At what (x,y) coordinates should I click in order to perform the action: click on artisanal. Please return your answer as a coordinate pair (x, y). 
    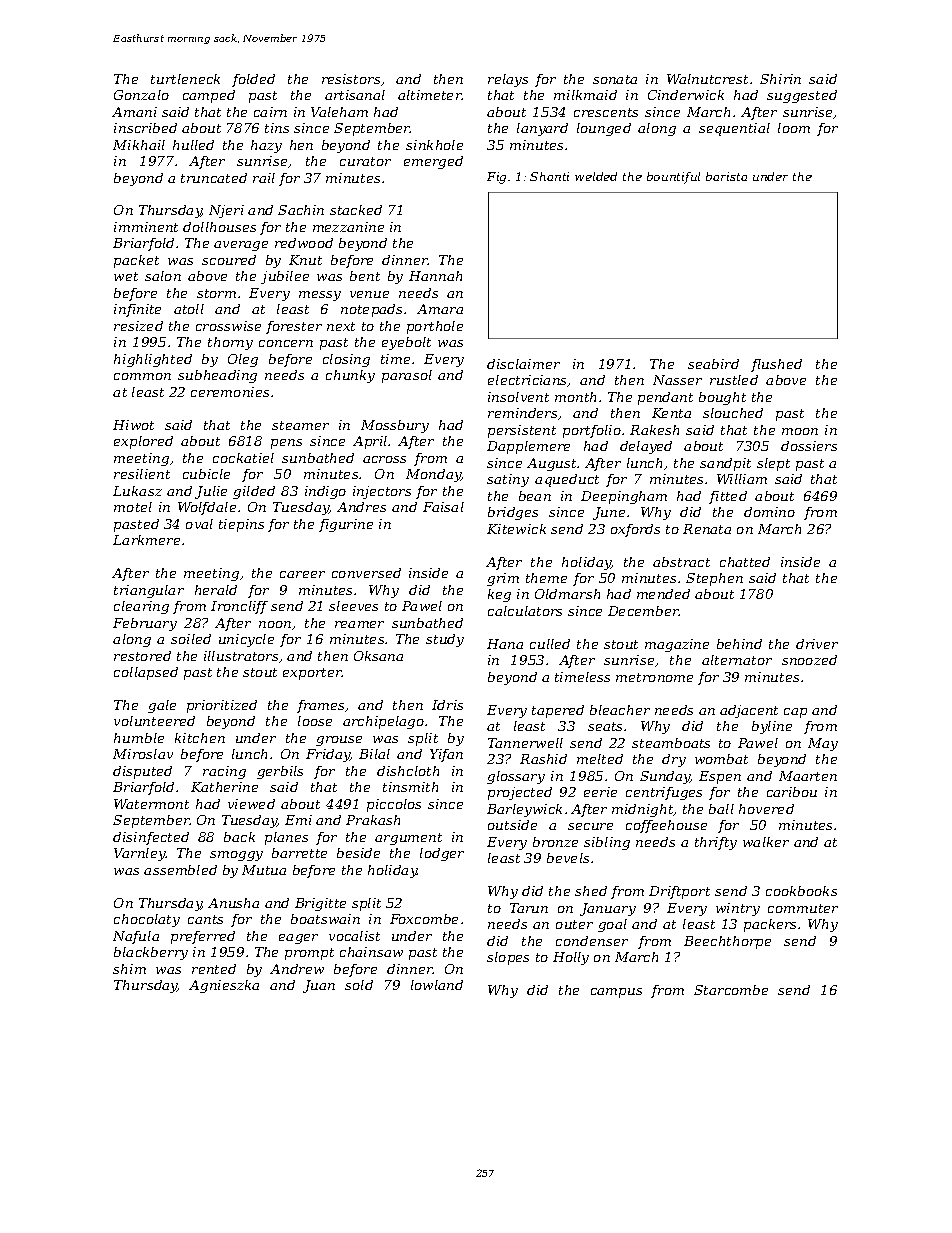
    Looking at the image, I should click on (355, 95).
